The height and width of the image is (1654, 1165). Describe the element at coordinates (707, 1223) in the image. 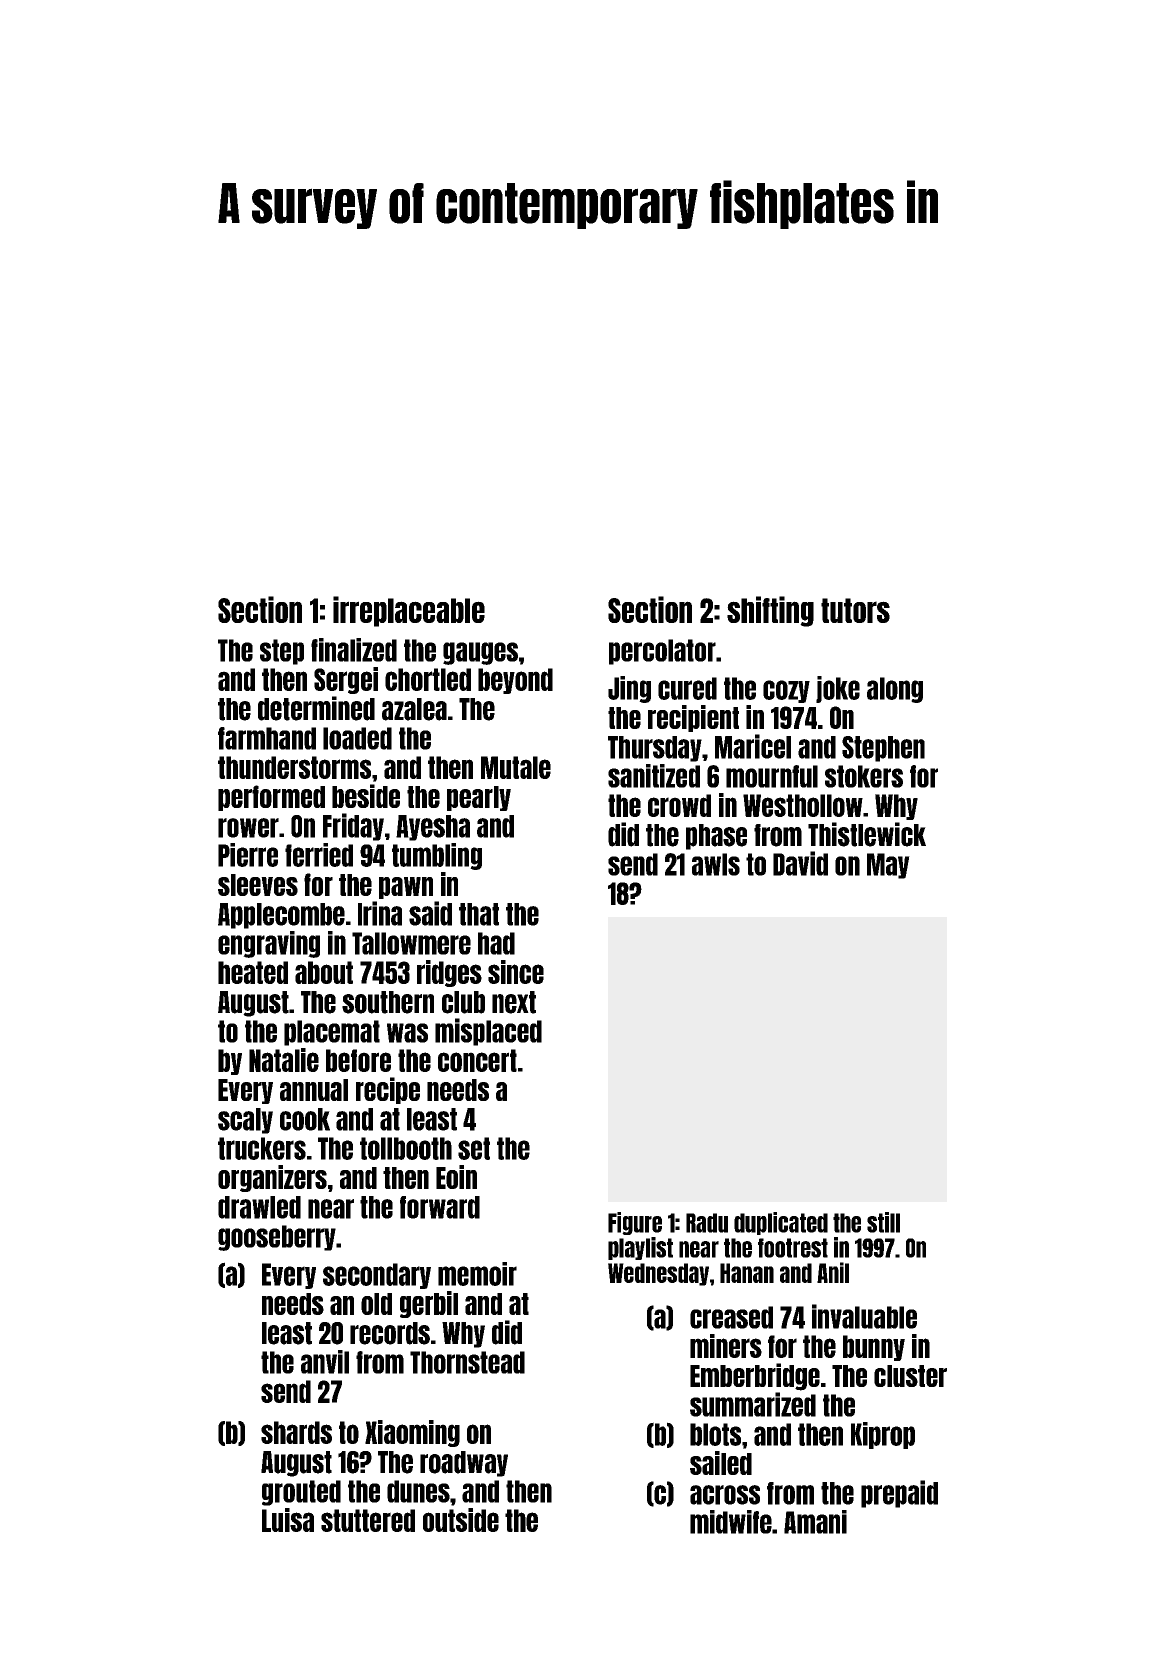

I see `Radu` at that location.
